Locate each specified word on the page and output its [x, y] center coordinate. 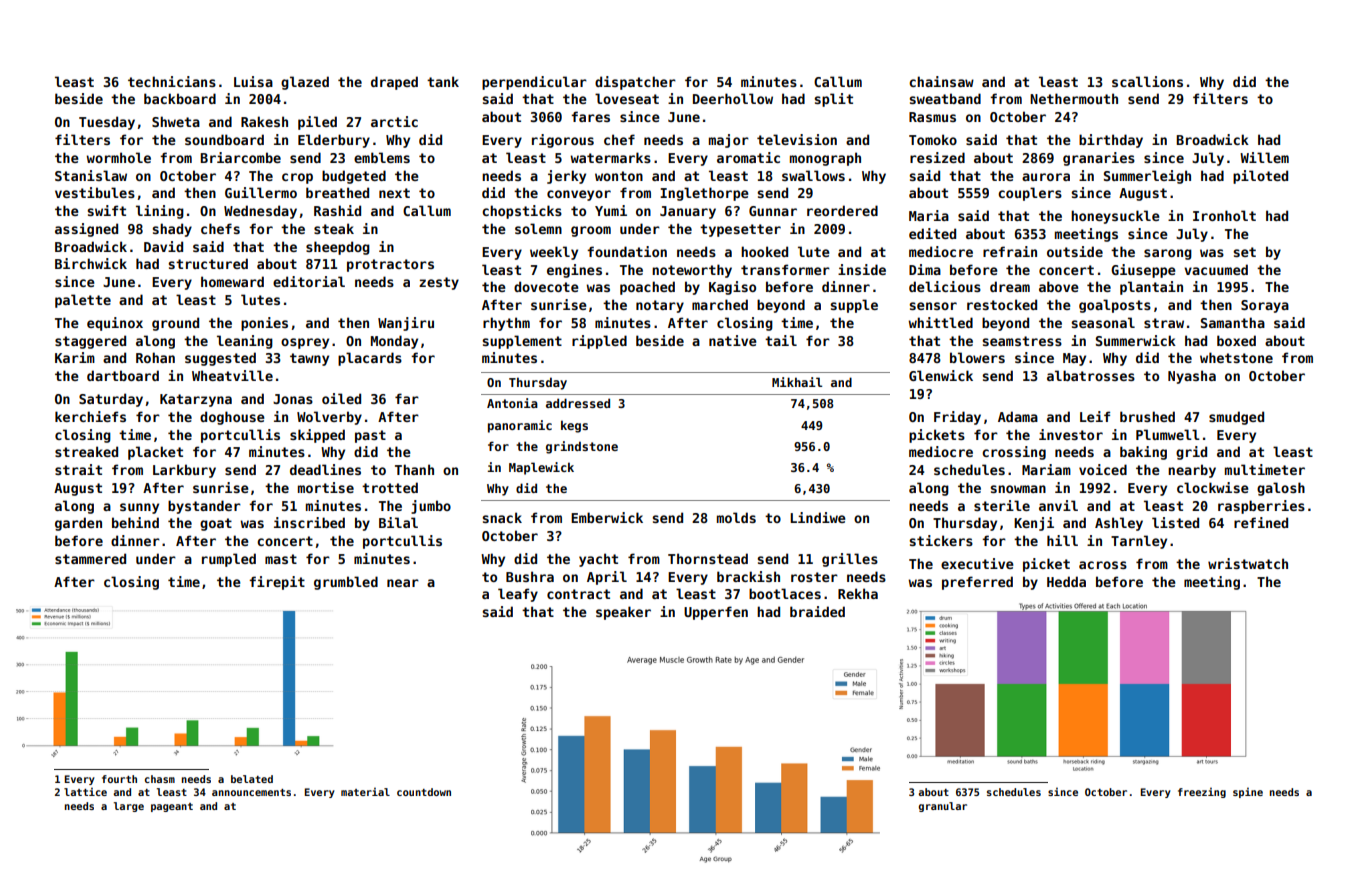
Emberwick [607, 517]
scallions [1147, 81]
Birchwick [91, 263]
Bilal [398, 522]
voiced [1103, 469]
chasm [160, 779]
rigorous [563, 141]
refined [1261, 522]
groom [591, 231]
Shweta [176, 121]
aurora [1046, 177]
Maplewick [541, 468]
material [365, 791]
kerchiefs [90, 416]
